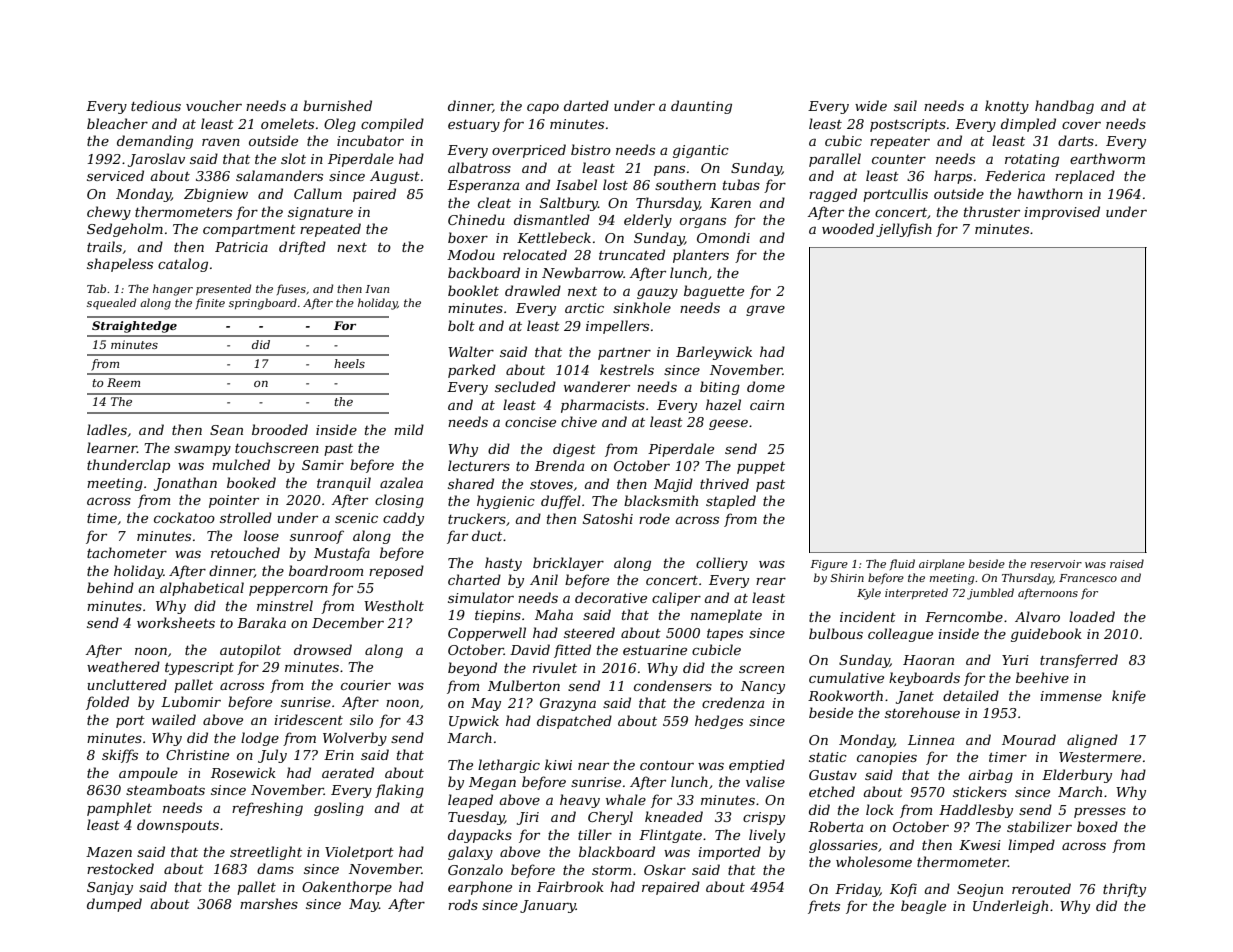 This screenshot has width=1233, height=952. What do you see at coordinates (763, 687) in the screenshot?
I see `Nancy` at bounding box center [763, 687].
